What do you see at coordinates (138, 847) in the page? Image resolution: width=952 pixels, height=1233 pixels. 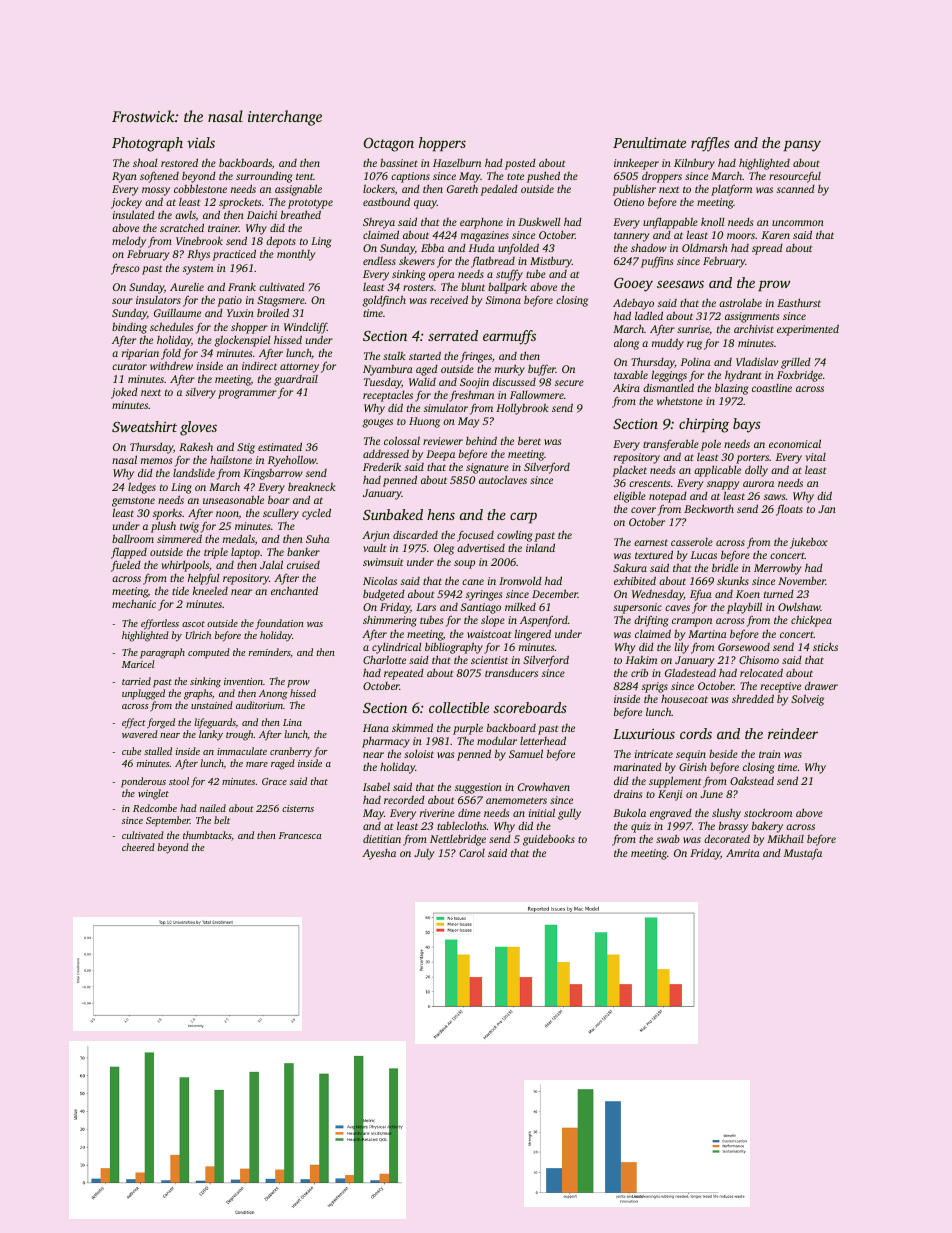 I see `cheered` at bounding box center [138, 847].
